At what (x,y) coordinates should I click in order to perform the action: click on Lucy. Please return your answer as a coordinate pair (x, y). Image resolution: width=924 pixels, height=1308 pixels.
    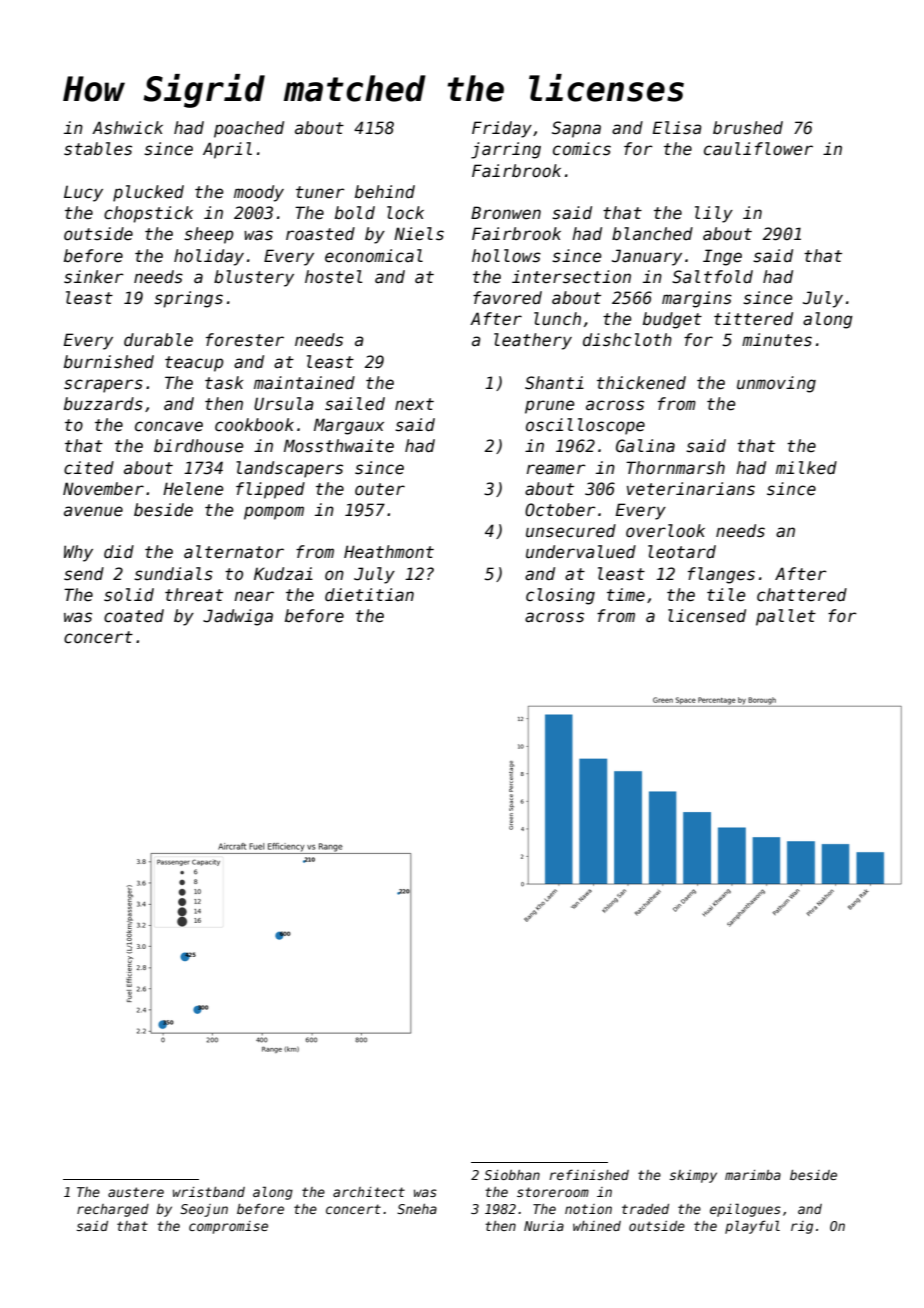
    Looking at the image, I should click on (83, 193).
